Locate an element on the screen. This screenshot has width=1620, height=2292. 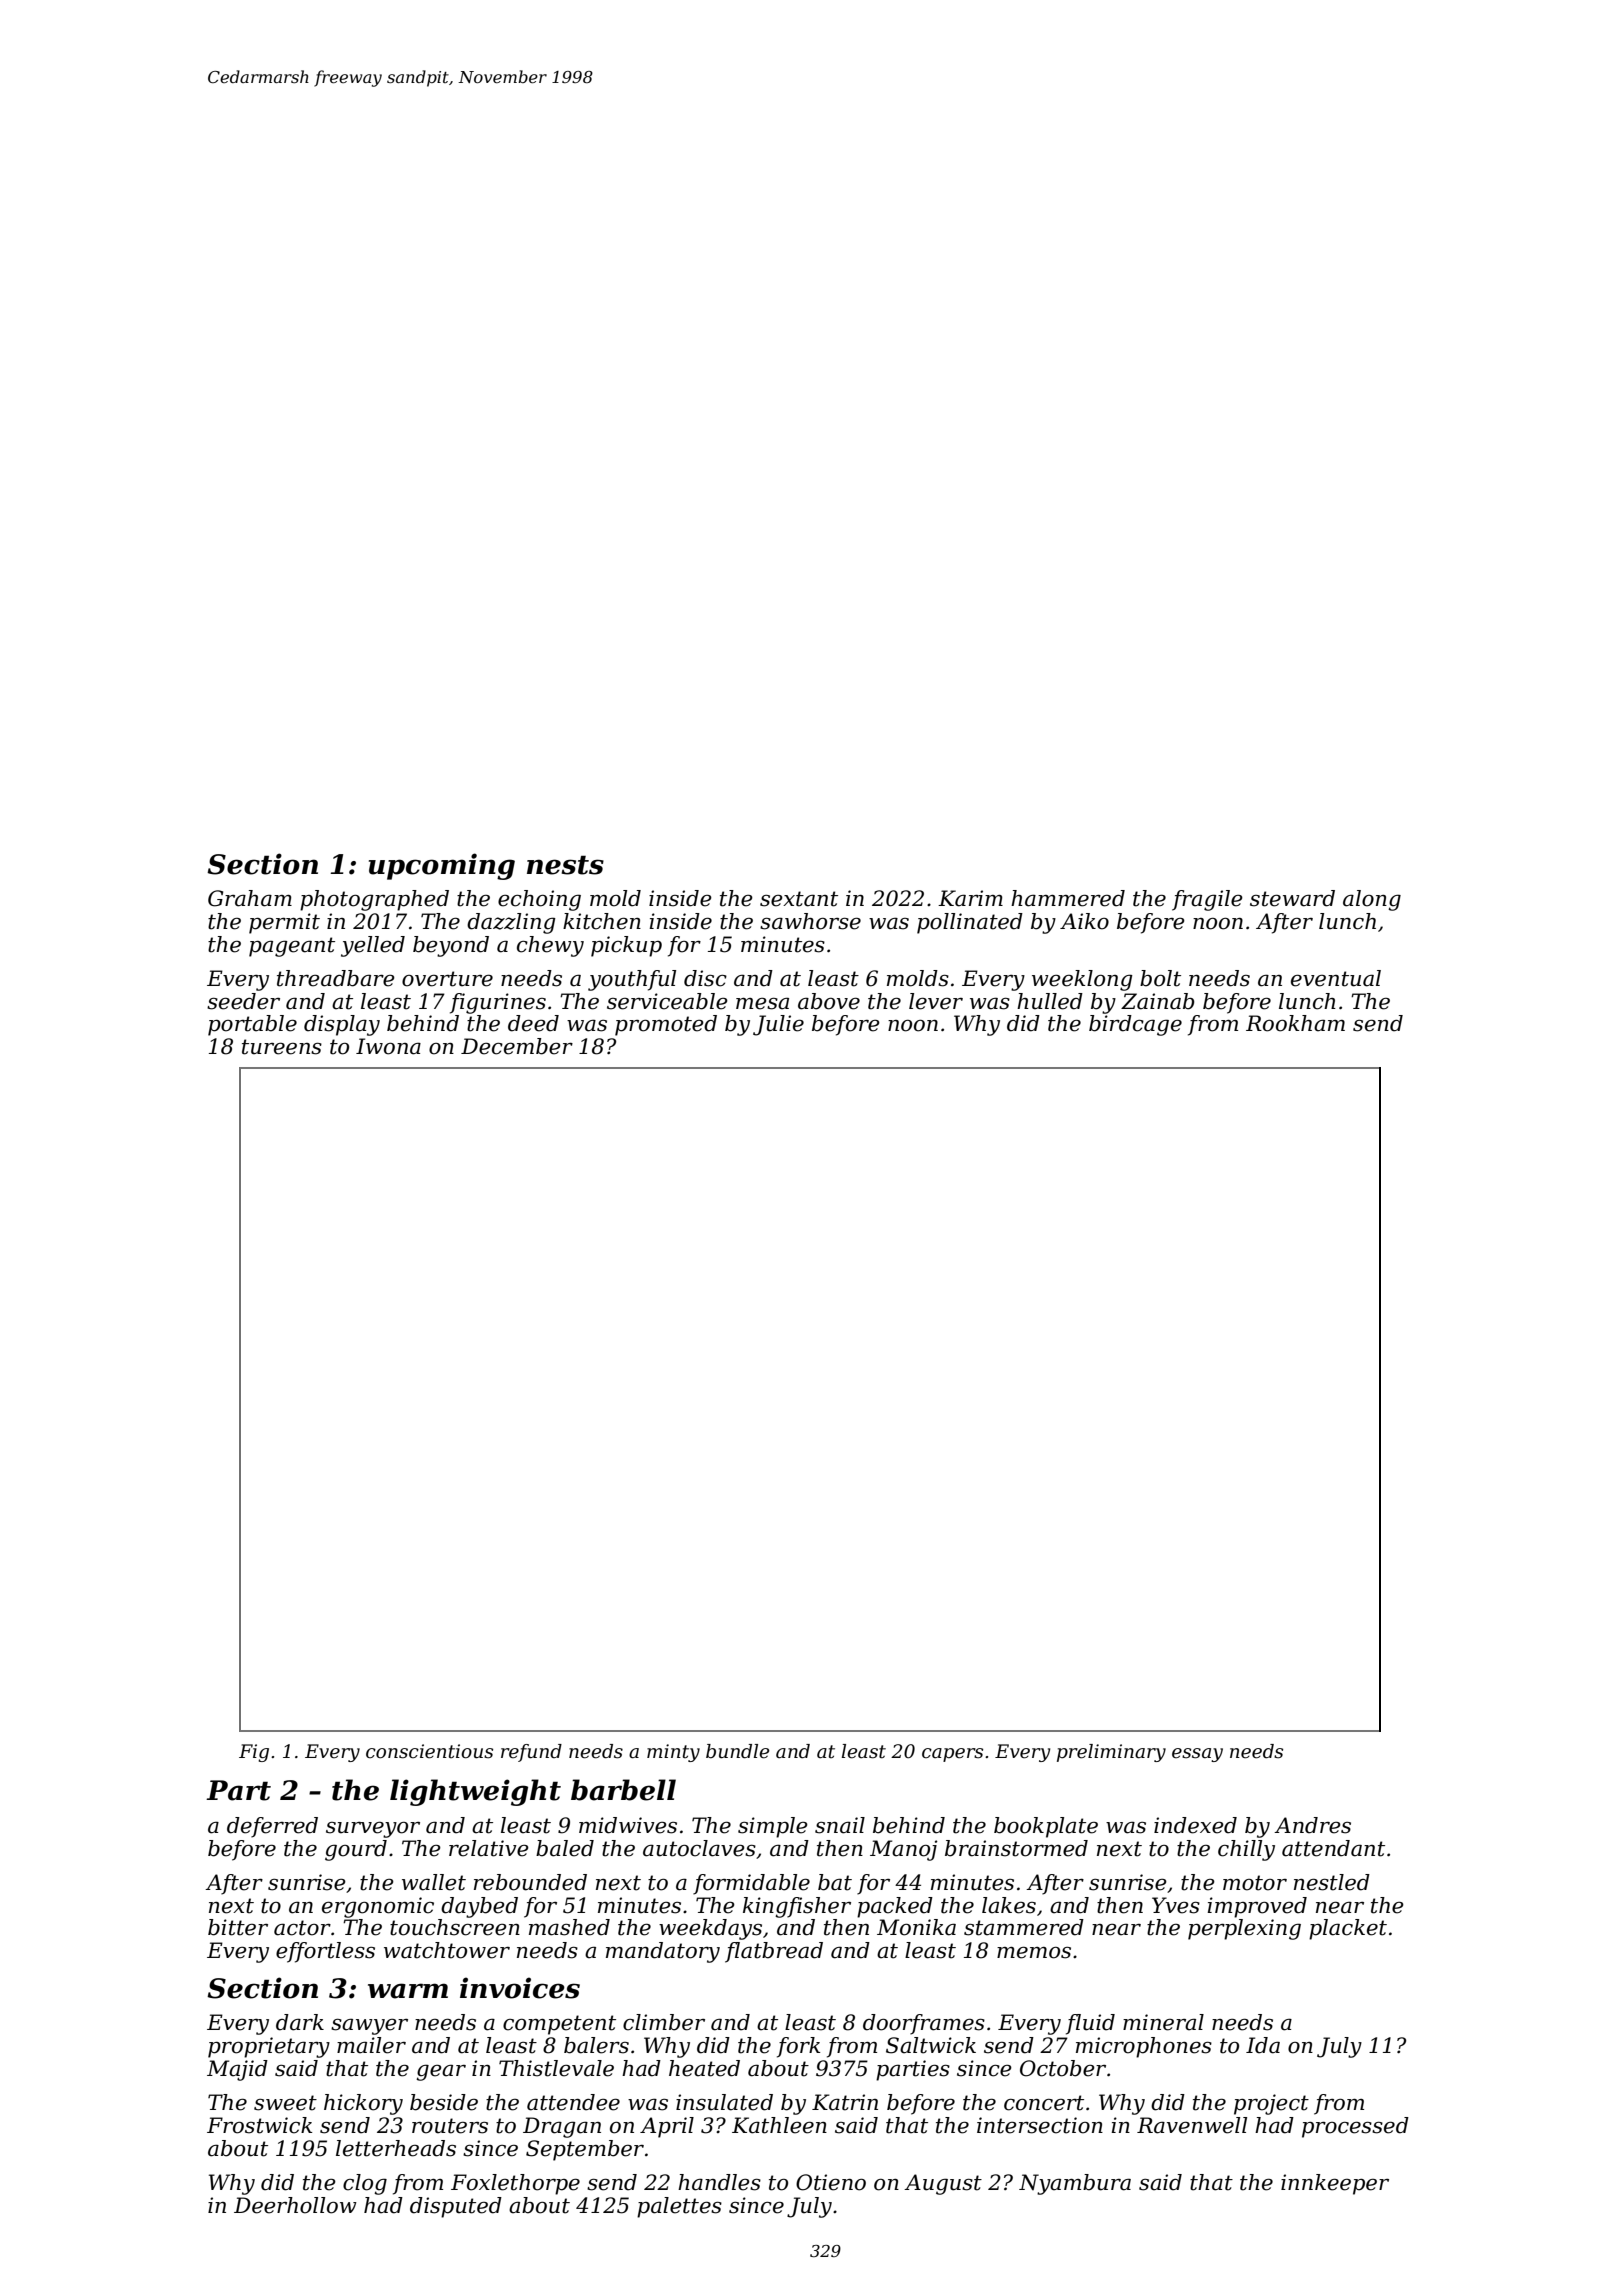
lever is located at coordinates (936, 1001).
